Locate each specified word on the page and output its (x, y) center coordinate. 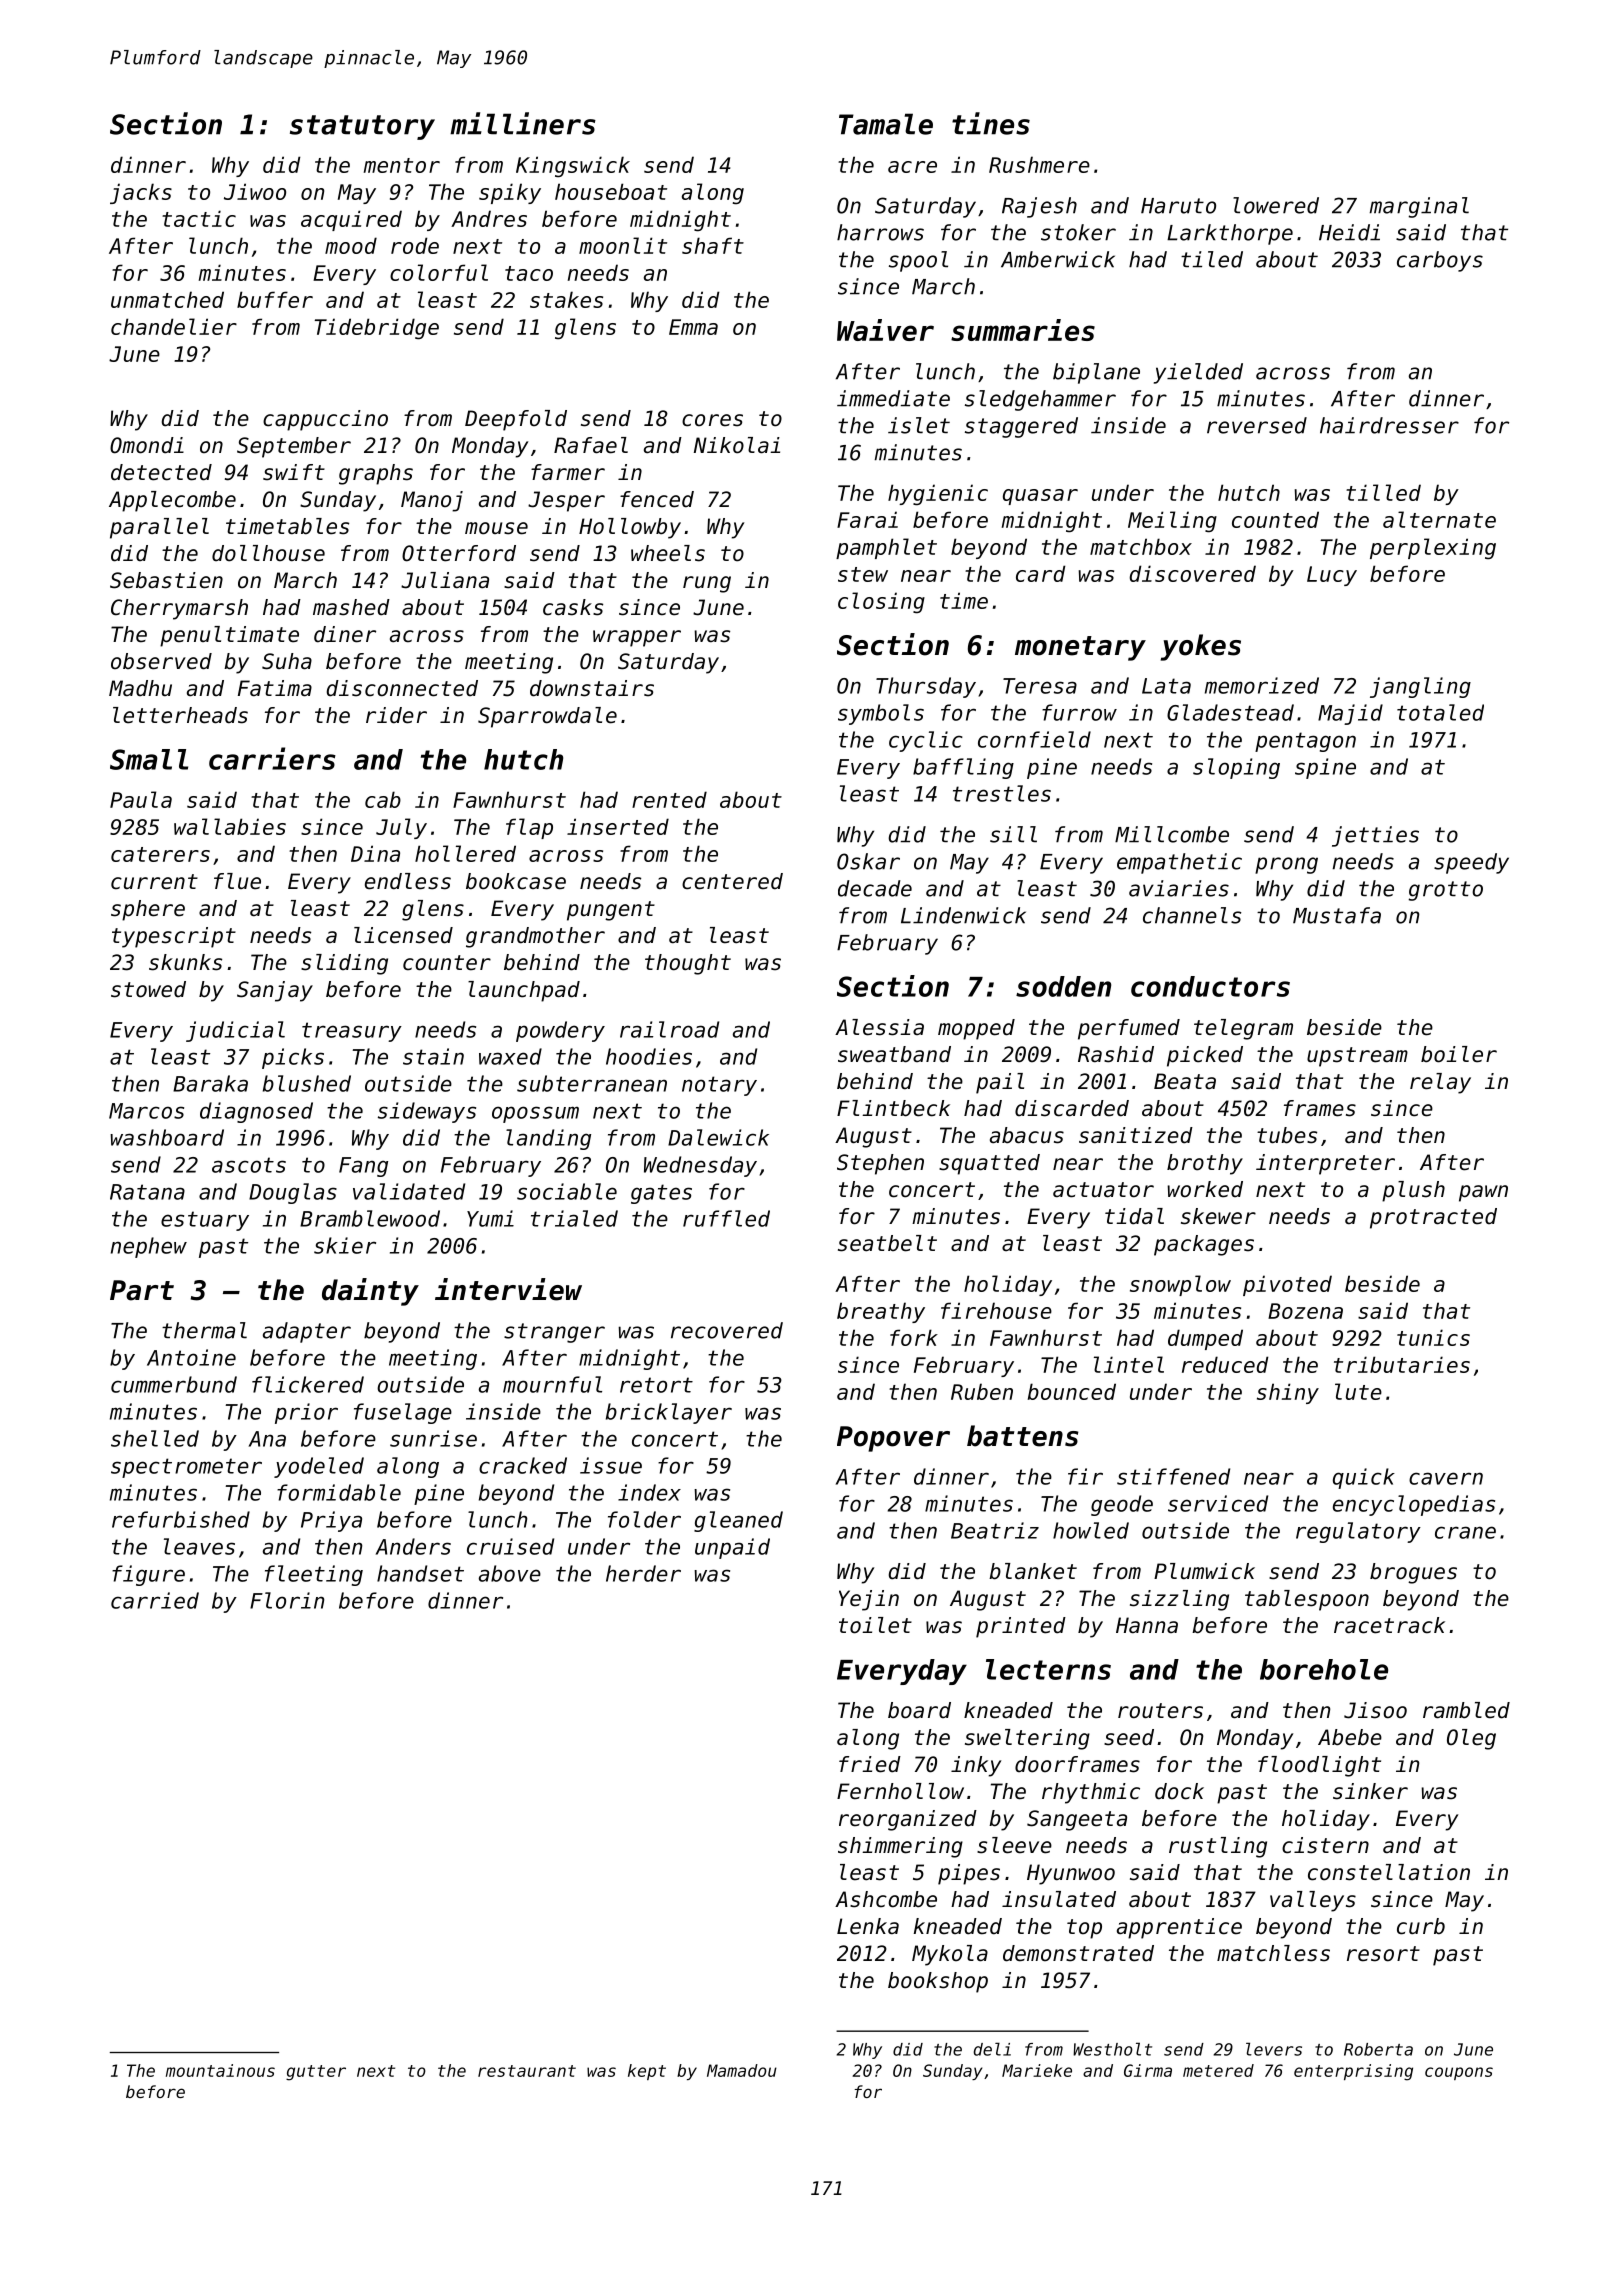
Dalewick (718, 1137)
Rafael (591, 445)
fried (870, 1764)
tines (991, 123)
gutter (316, 2073)
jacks (141, 193)
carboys (1440, 261)
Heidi (1349, 232)
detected (161, 472)
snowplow (1180, 1285)
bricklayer (669, 1413)
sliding (344, 964)
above (510, 1573)
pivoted (1287, 1285)
